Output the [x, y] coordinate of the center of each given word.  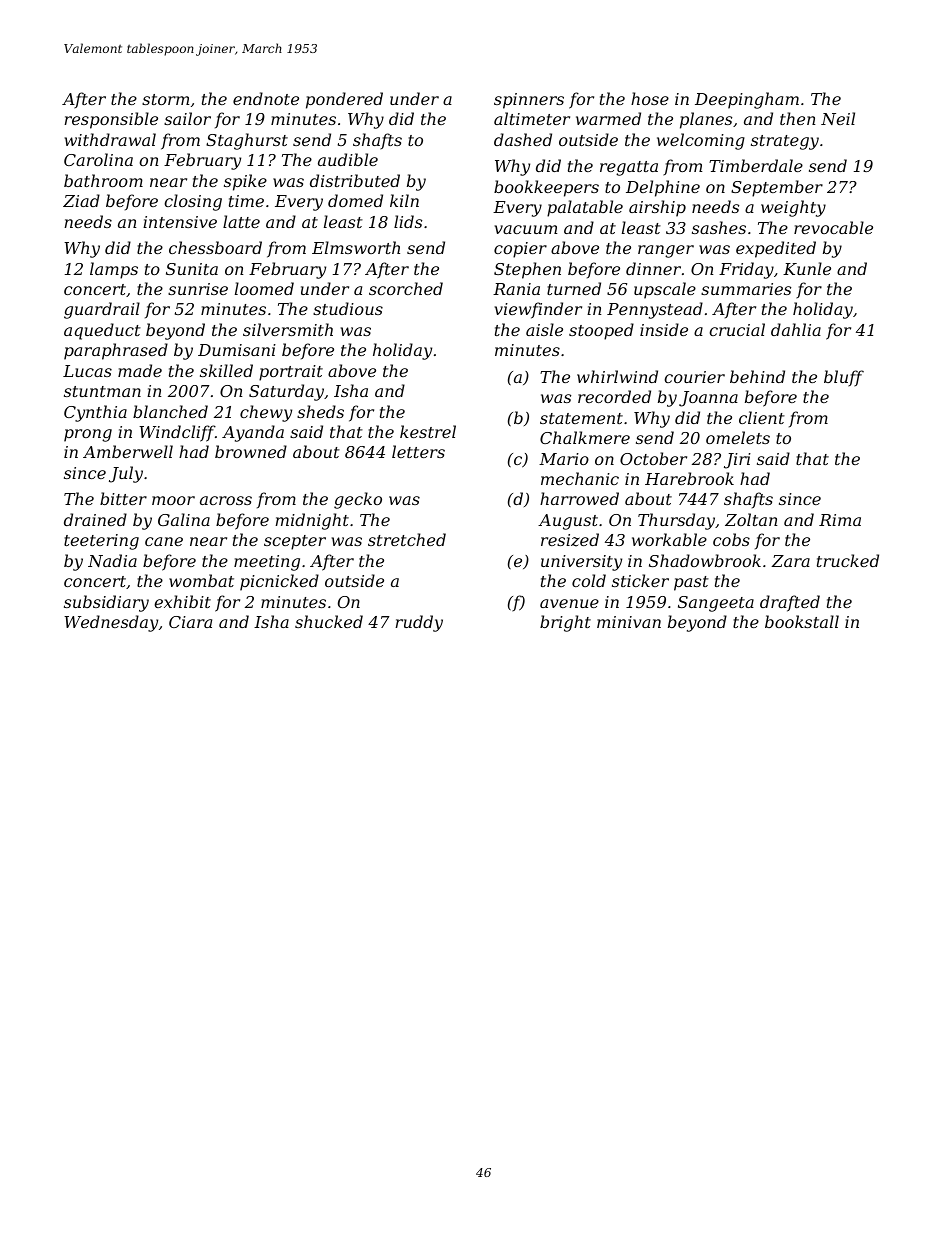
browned [251, 451]
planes [706, 120]
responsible [111, 120]
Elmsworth [356, 247]
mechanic [580, 478]
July [126, 474]
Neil [838, 118]
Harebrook [689, 478]
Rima [840, 520]
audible [348, 159]
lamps [114, 270]
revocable [833, 227]
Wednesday [111, 623]
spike [245, 182]
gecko [358, 500]
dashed [523, 139]
